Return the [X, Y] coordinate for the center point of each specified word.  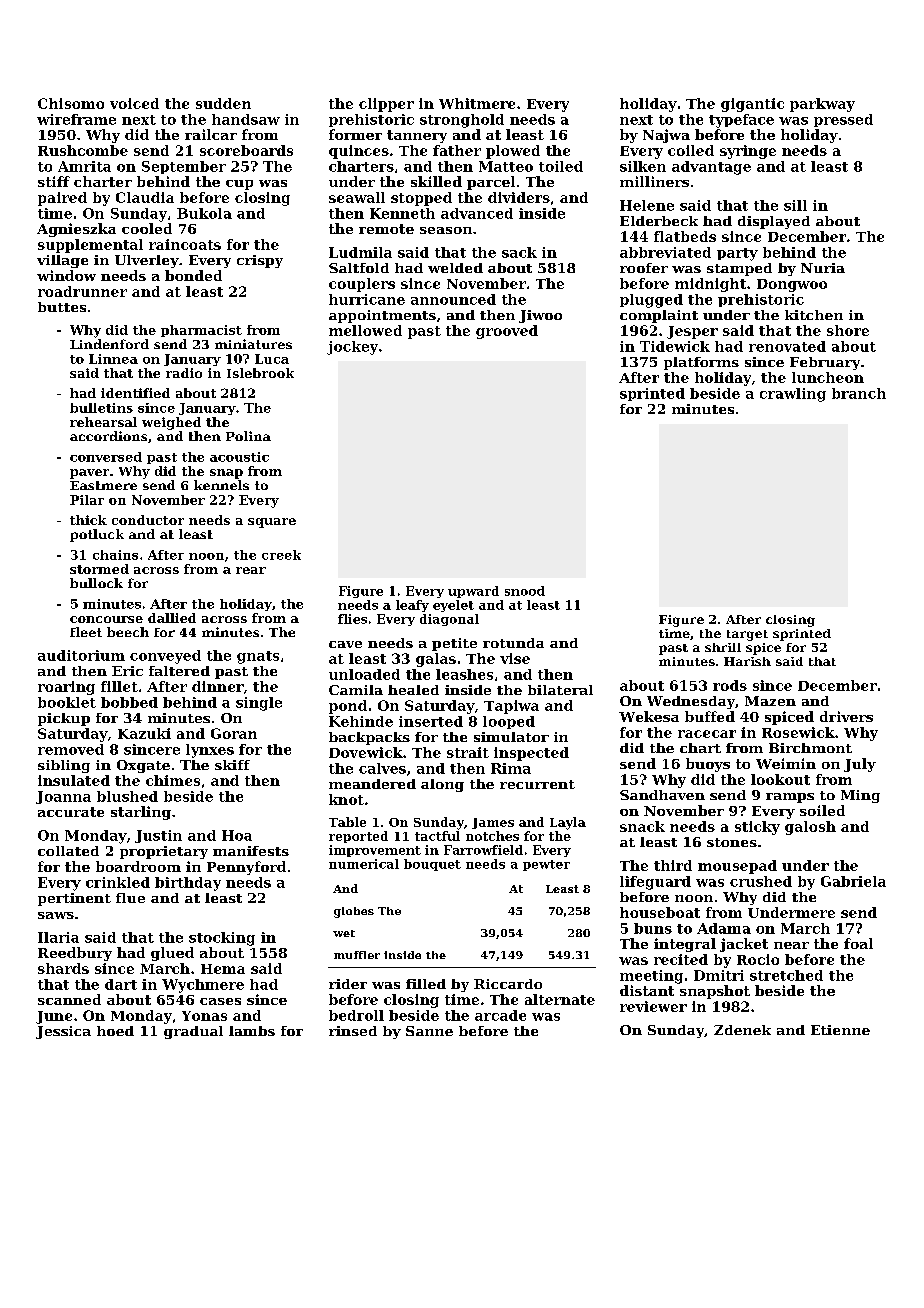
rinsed [353, 1031]
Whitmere [477, 103]
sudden [223, 103]
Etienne [840, 1030]
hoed [115, 1031]
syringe [748, 152]
